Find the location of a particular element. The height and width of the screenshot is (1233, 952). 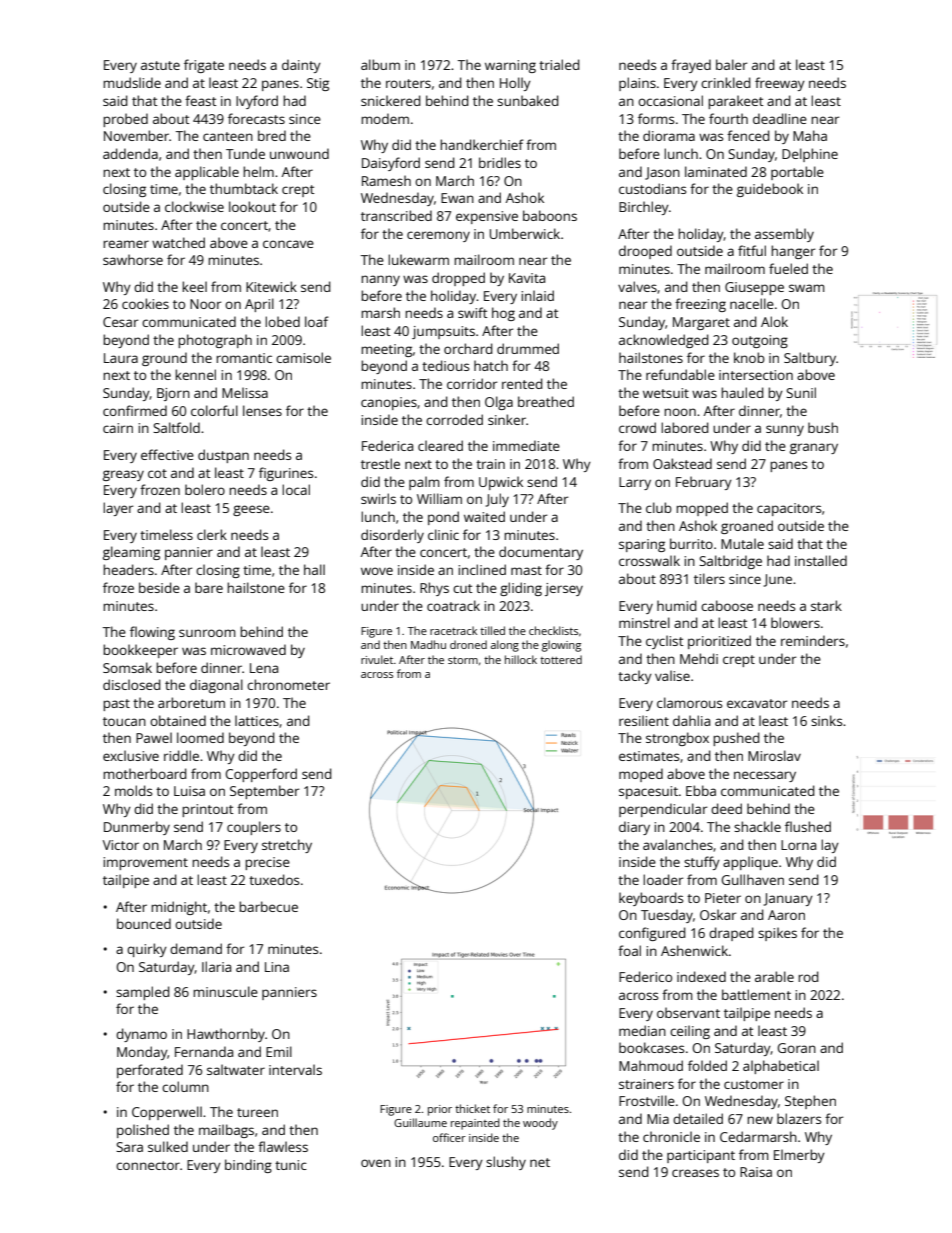

new is located at coordinates (760, 1120).
